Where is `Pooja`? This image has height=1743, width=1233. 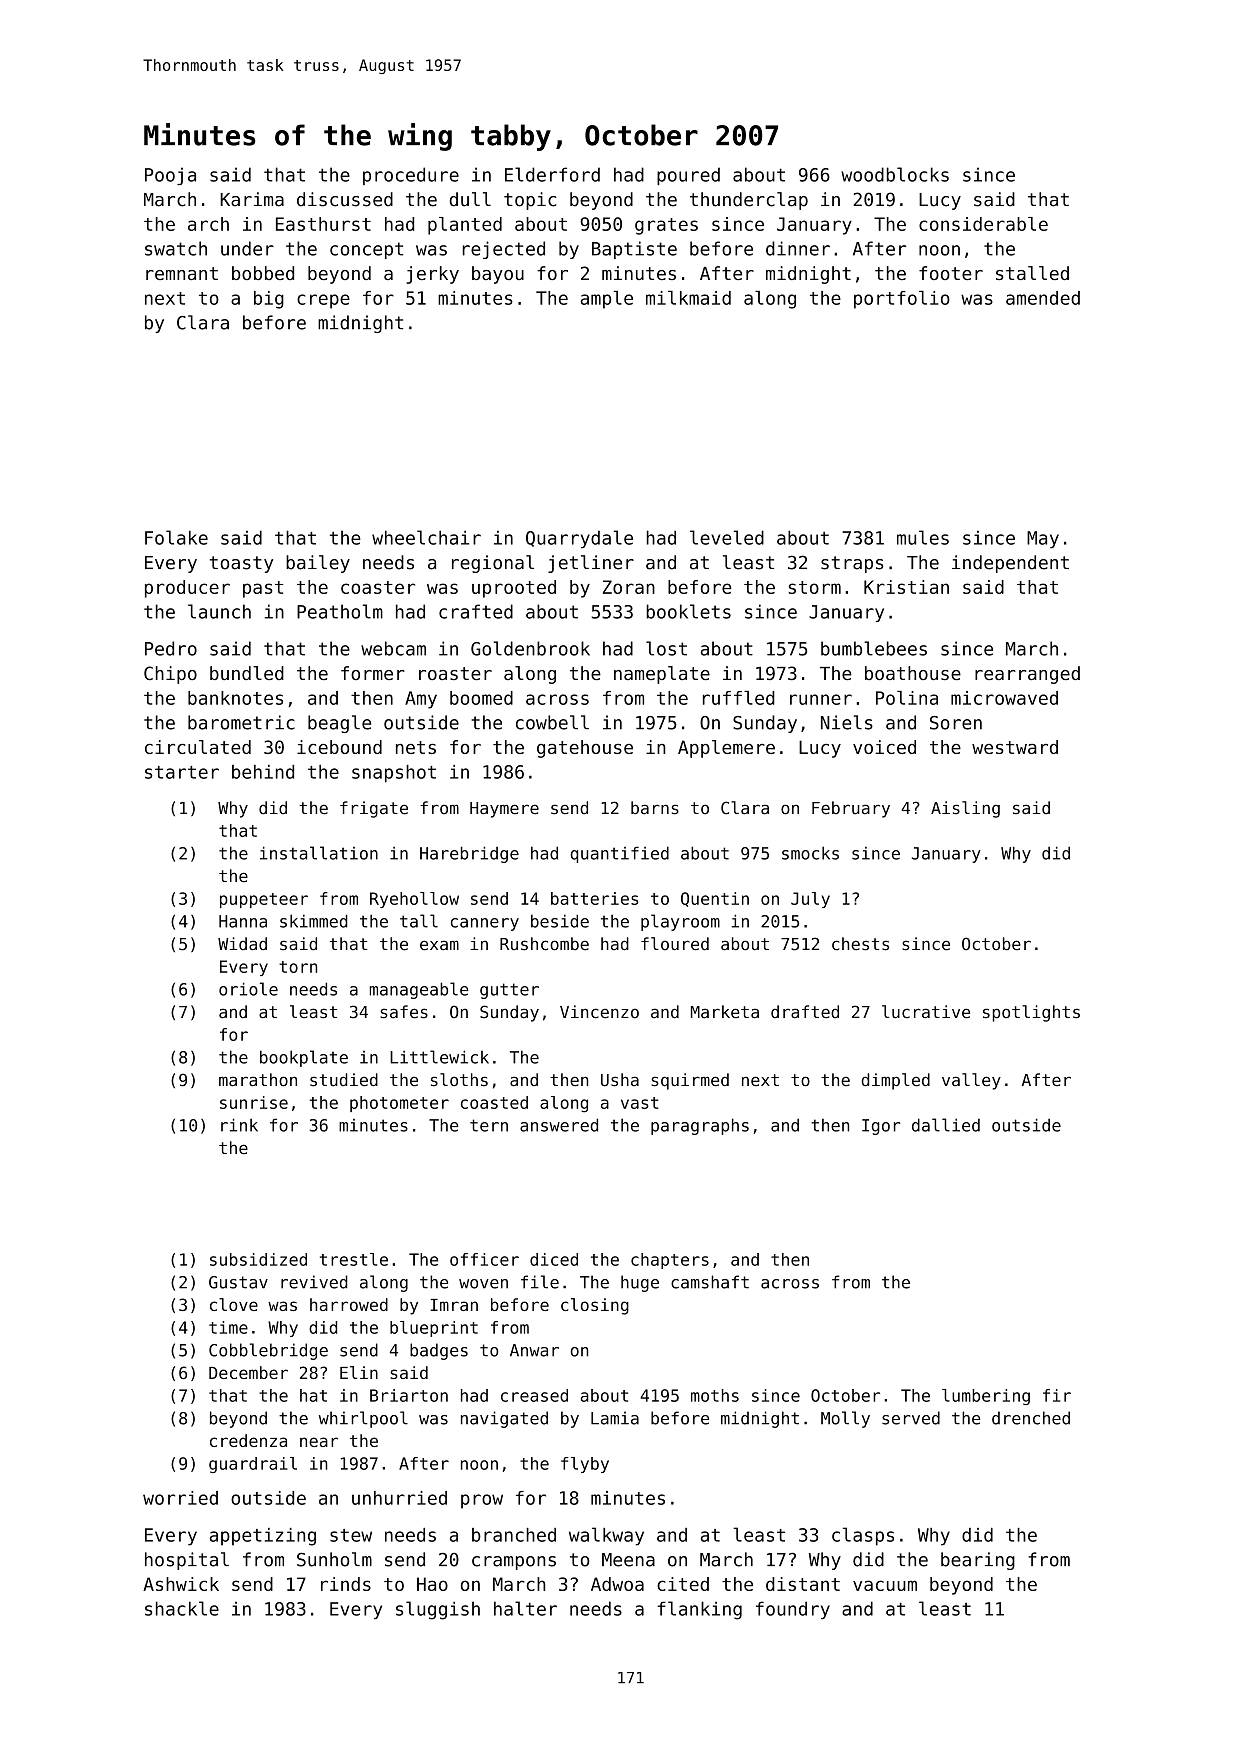
Pooja is located at coordinates (170, 176).
